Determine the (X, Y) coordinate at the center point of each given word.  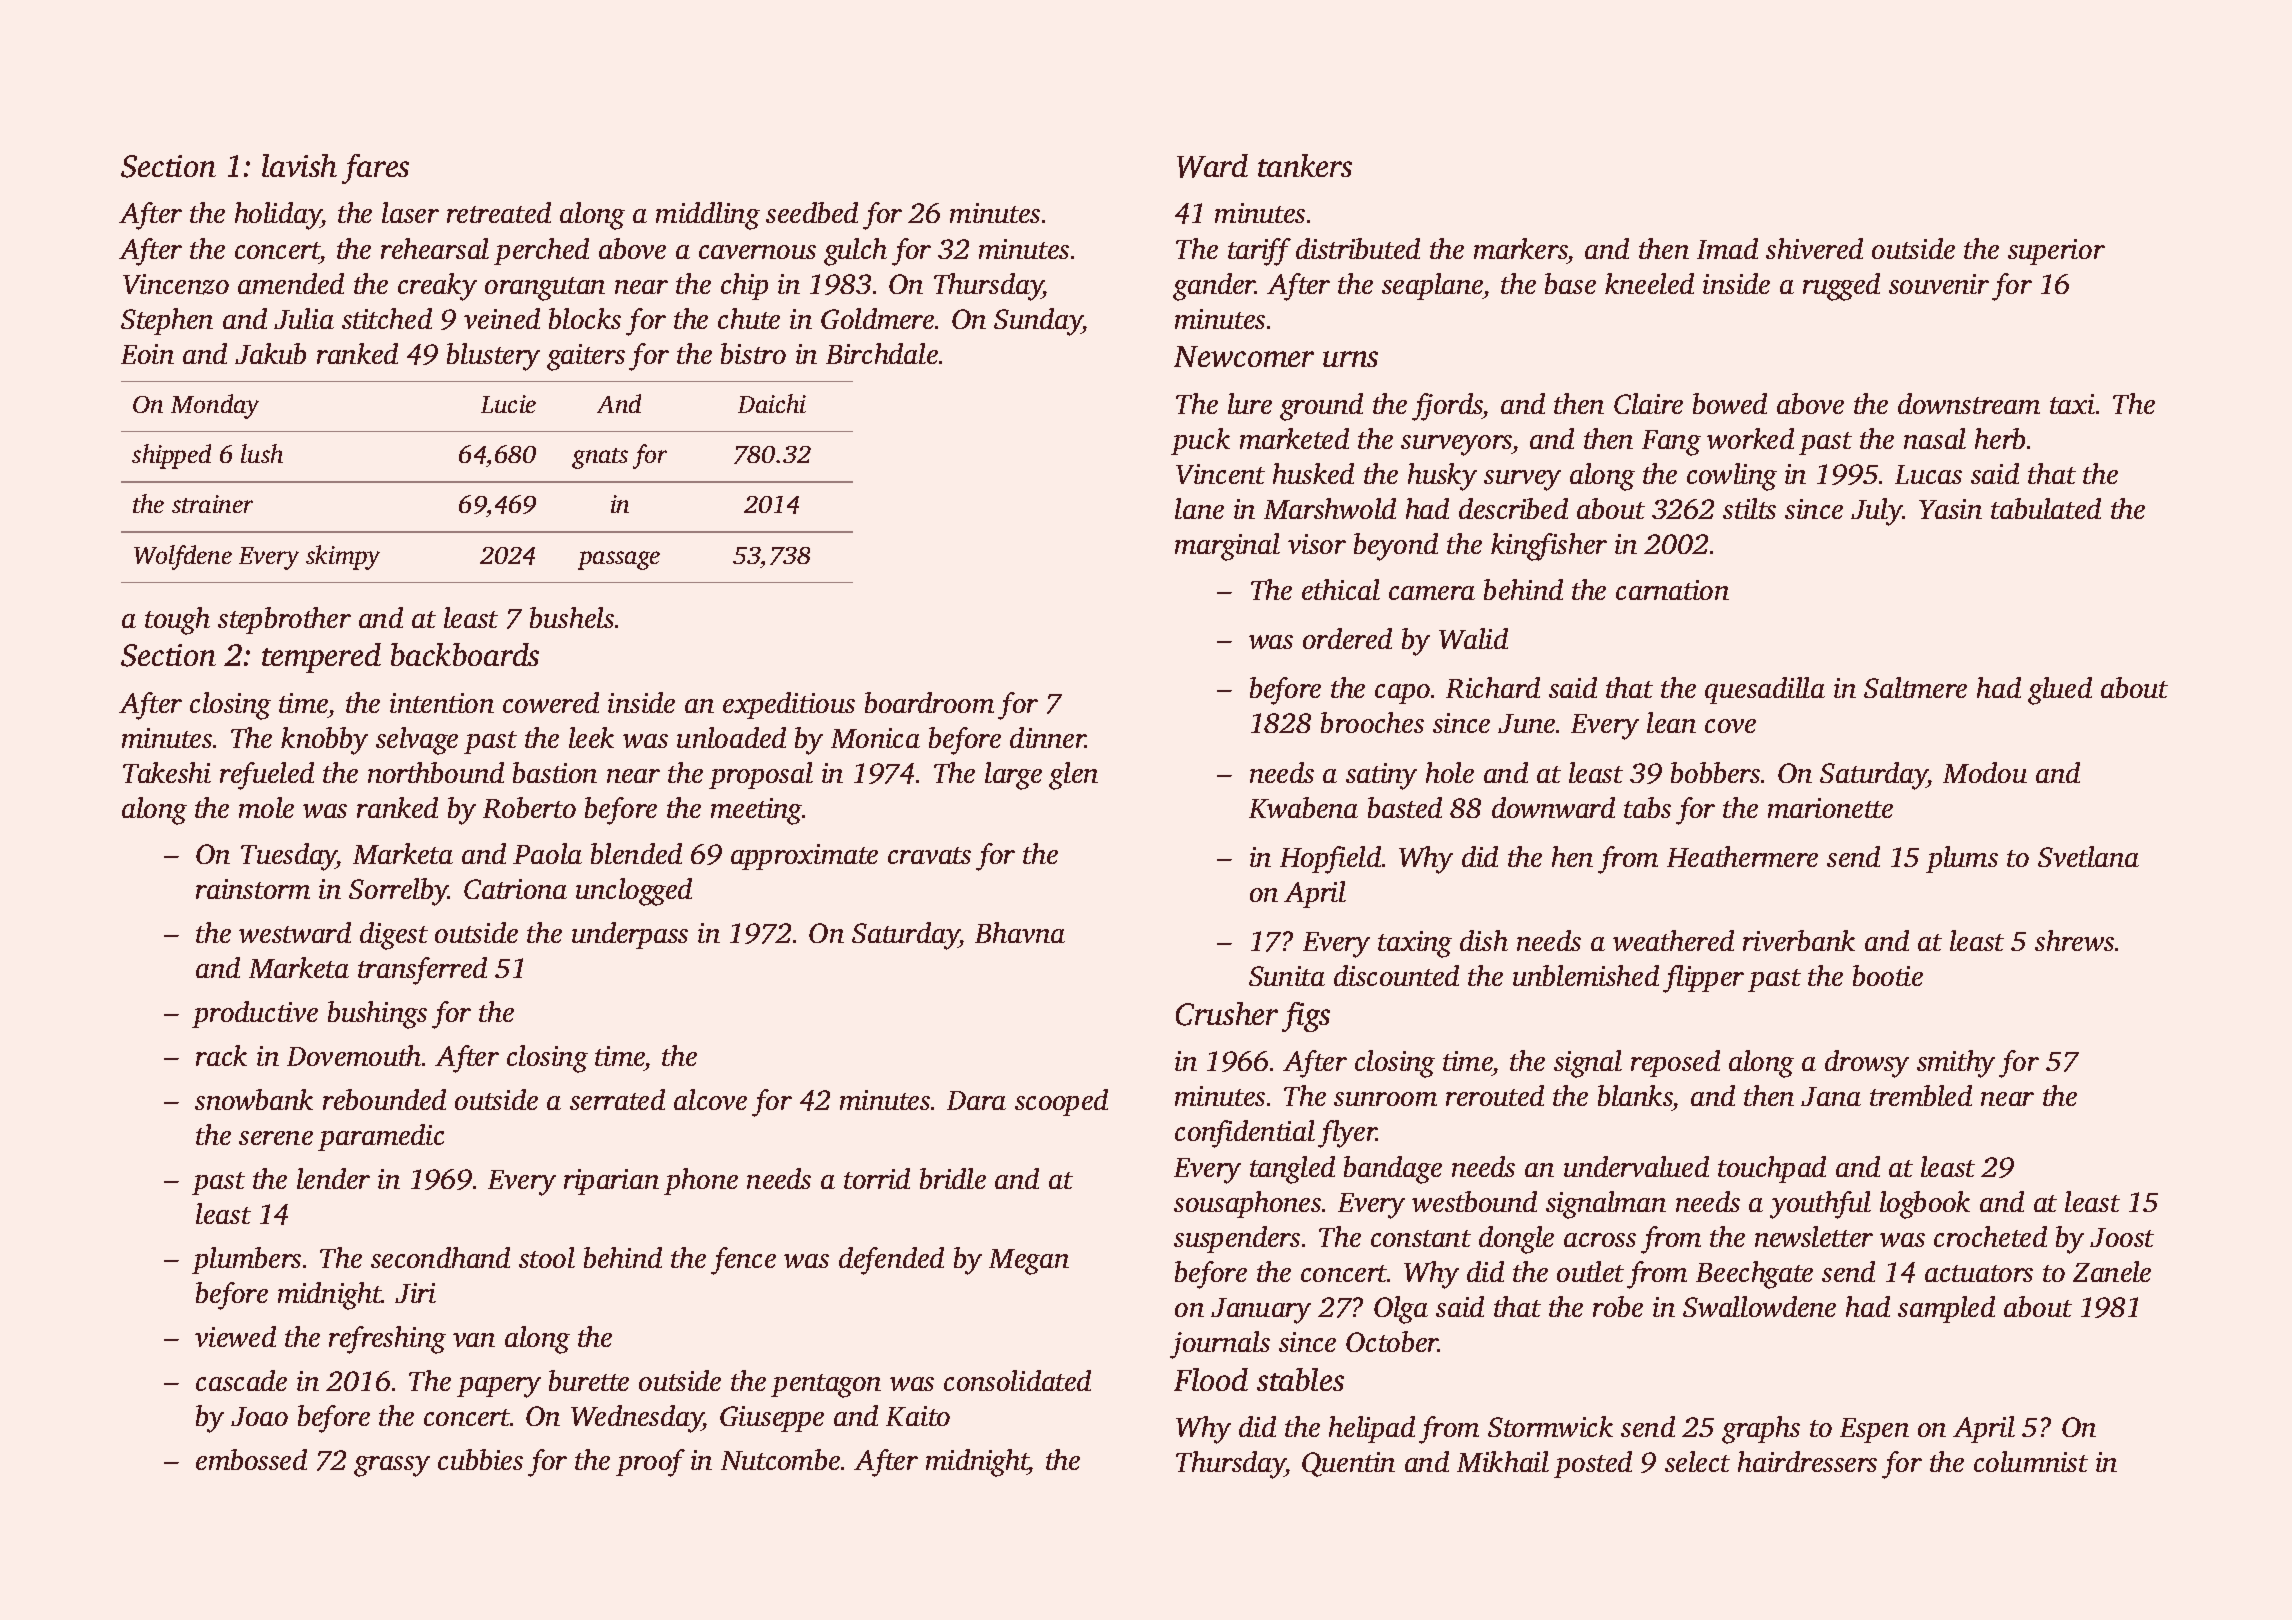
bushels (572, 617)
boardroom (929, 702)
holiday (278, 216)
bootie (1888, 975)
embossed (251, 1459)
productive (255, 1014)
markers (1521, 248)
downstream (1969, 403)
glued (2060, 691)
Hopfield (1330, 860)
